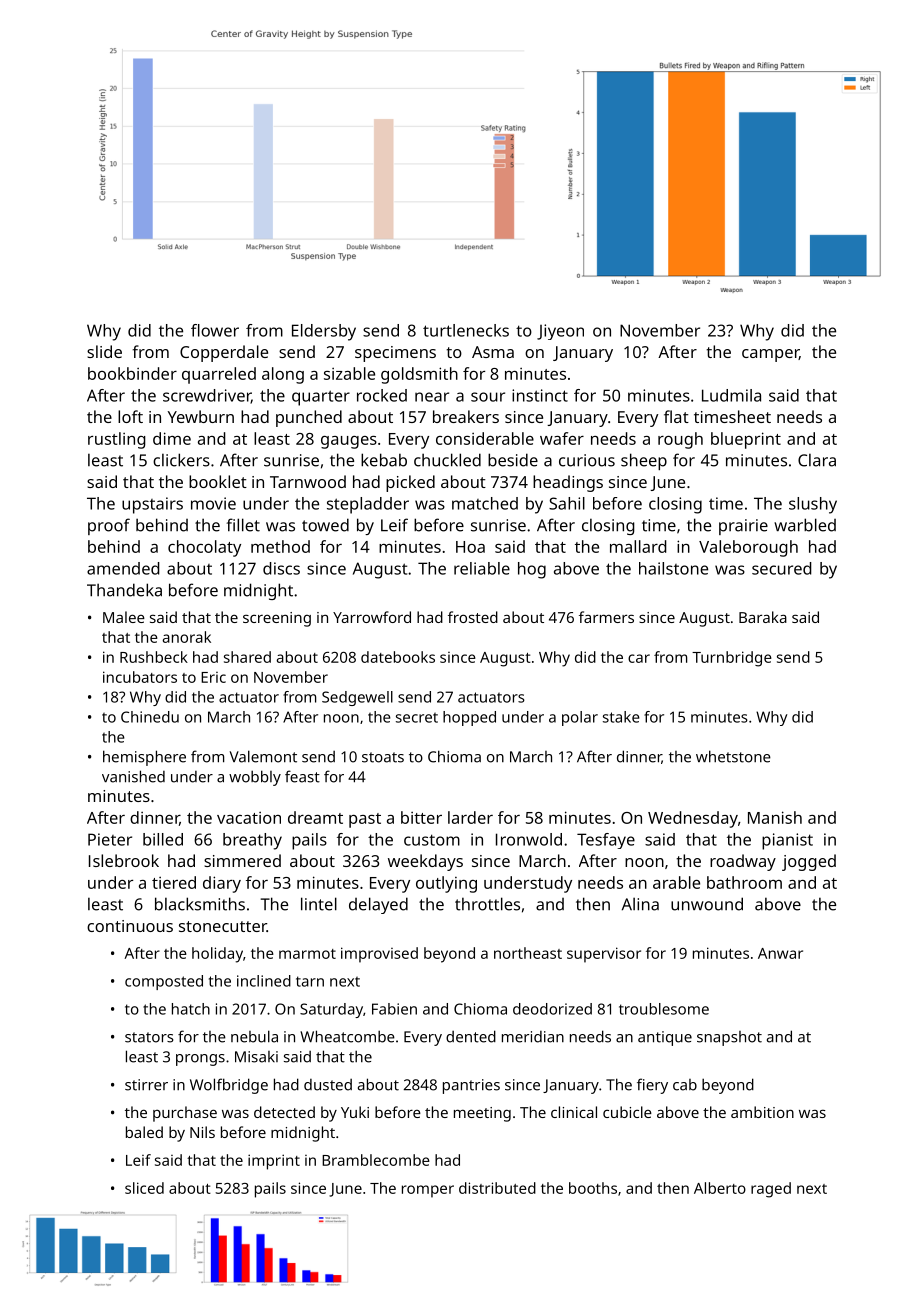 This screenshot has width=924, height=1311. I want to click on Sahil, so click(567, 503).
